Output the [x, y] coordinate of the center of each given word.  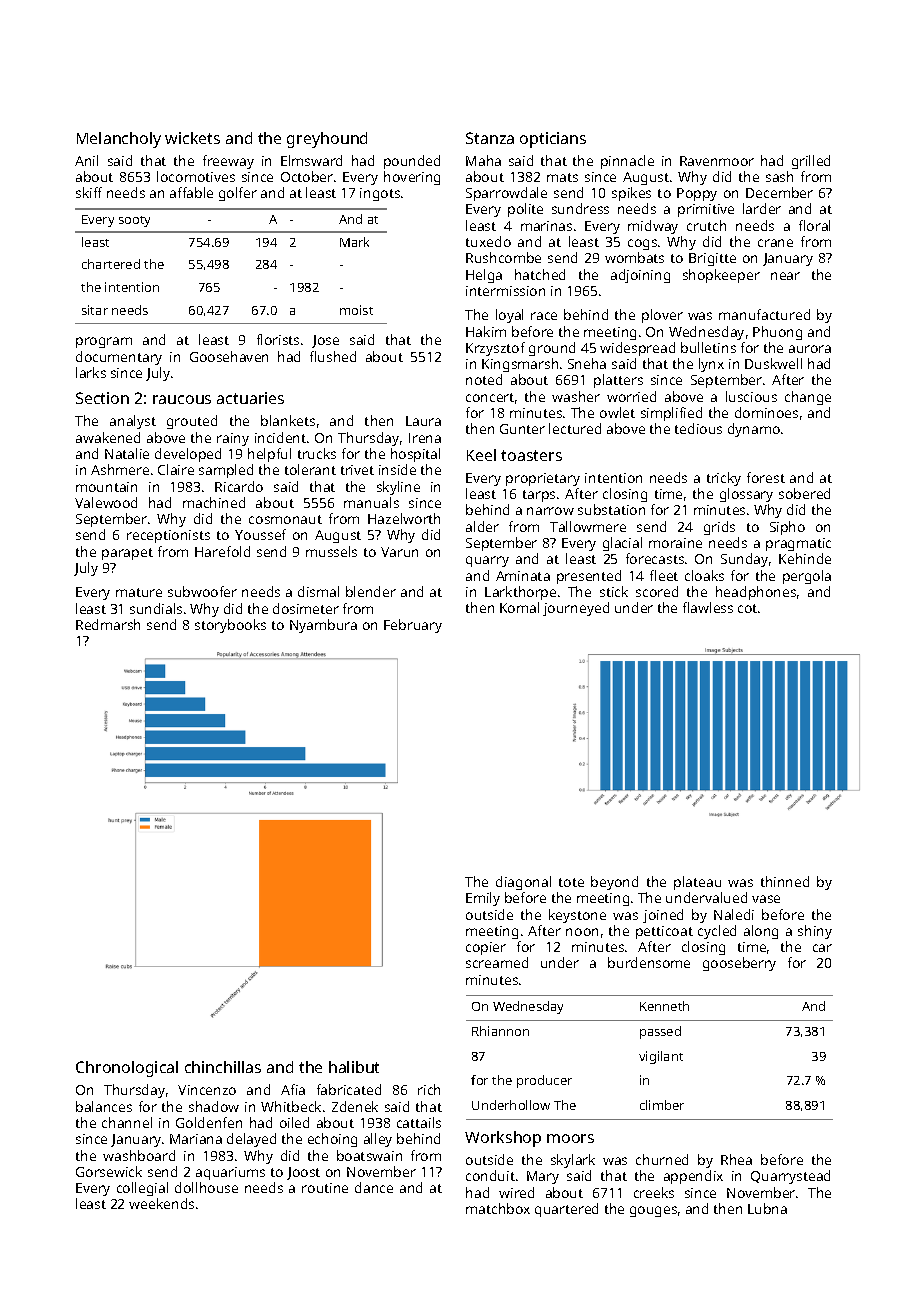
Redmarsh [108, 624]
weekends [161, 1203]
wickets [192, 138]
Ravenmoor [717, 161]
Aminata [523, 576]
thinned [785, 881]
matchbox [498, 1208]
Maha [483, 160]
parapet [127, 554]
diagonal [523, 883]
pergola [807, 577]
